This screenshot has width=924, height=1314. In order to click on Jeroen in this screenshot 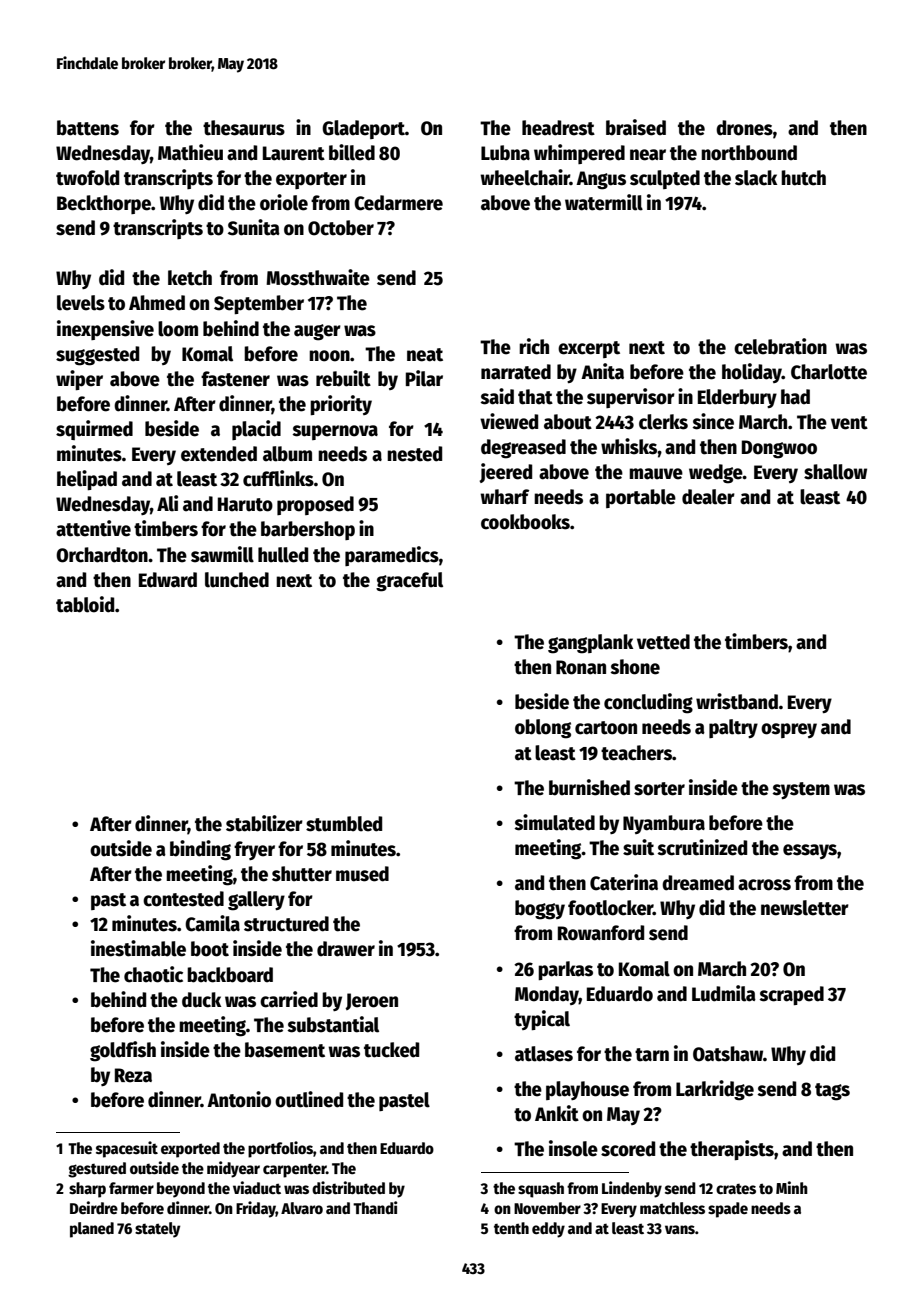, I will do `click(371, 1001)`.
